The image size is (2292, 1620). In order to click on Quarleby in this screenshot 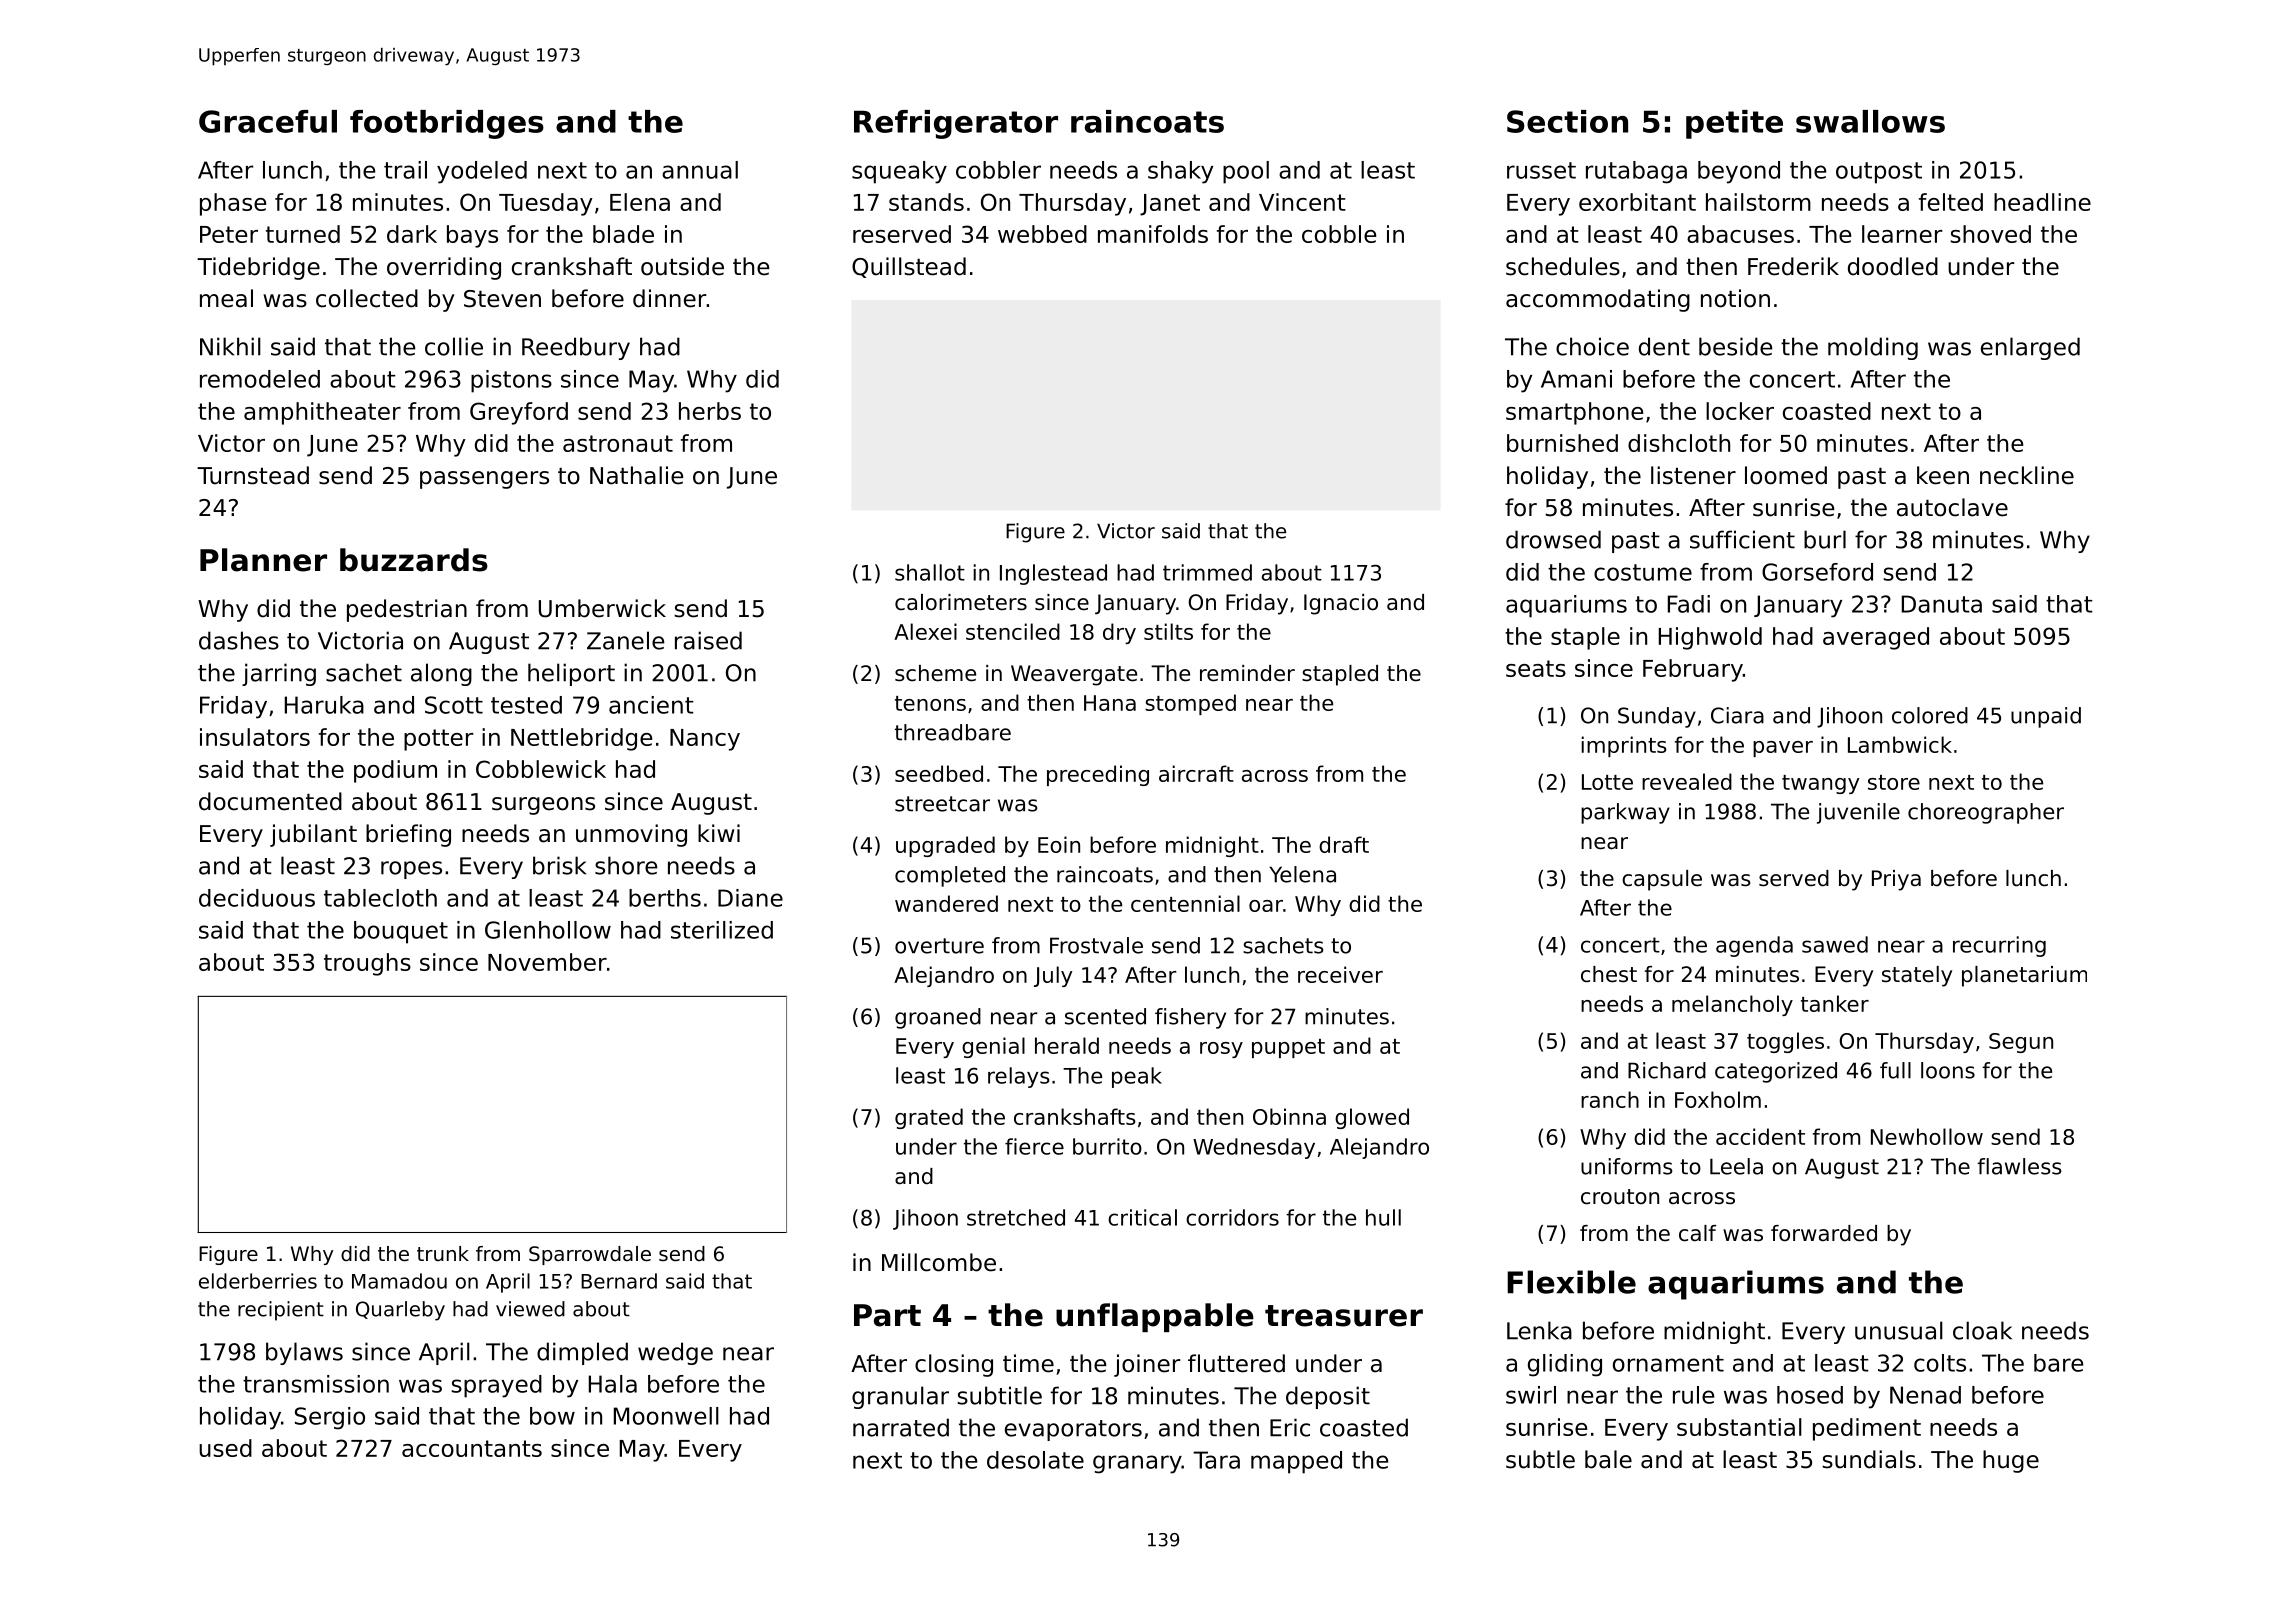, I will do `click(400, 1311)`.
